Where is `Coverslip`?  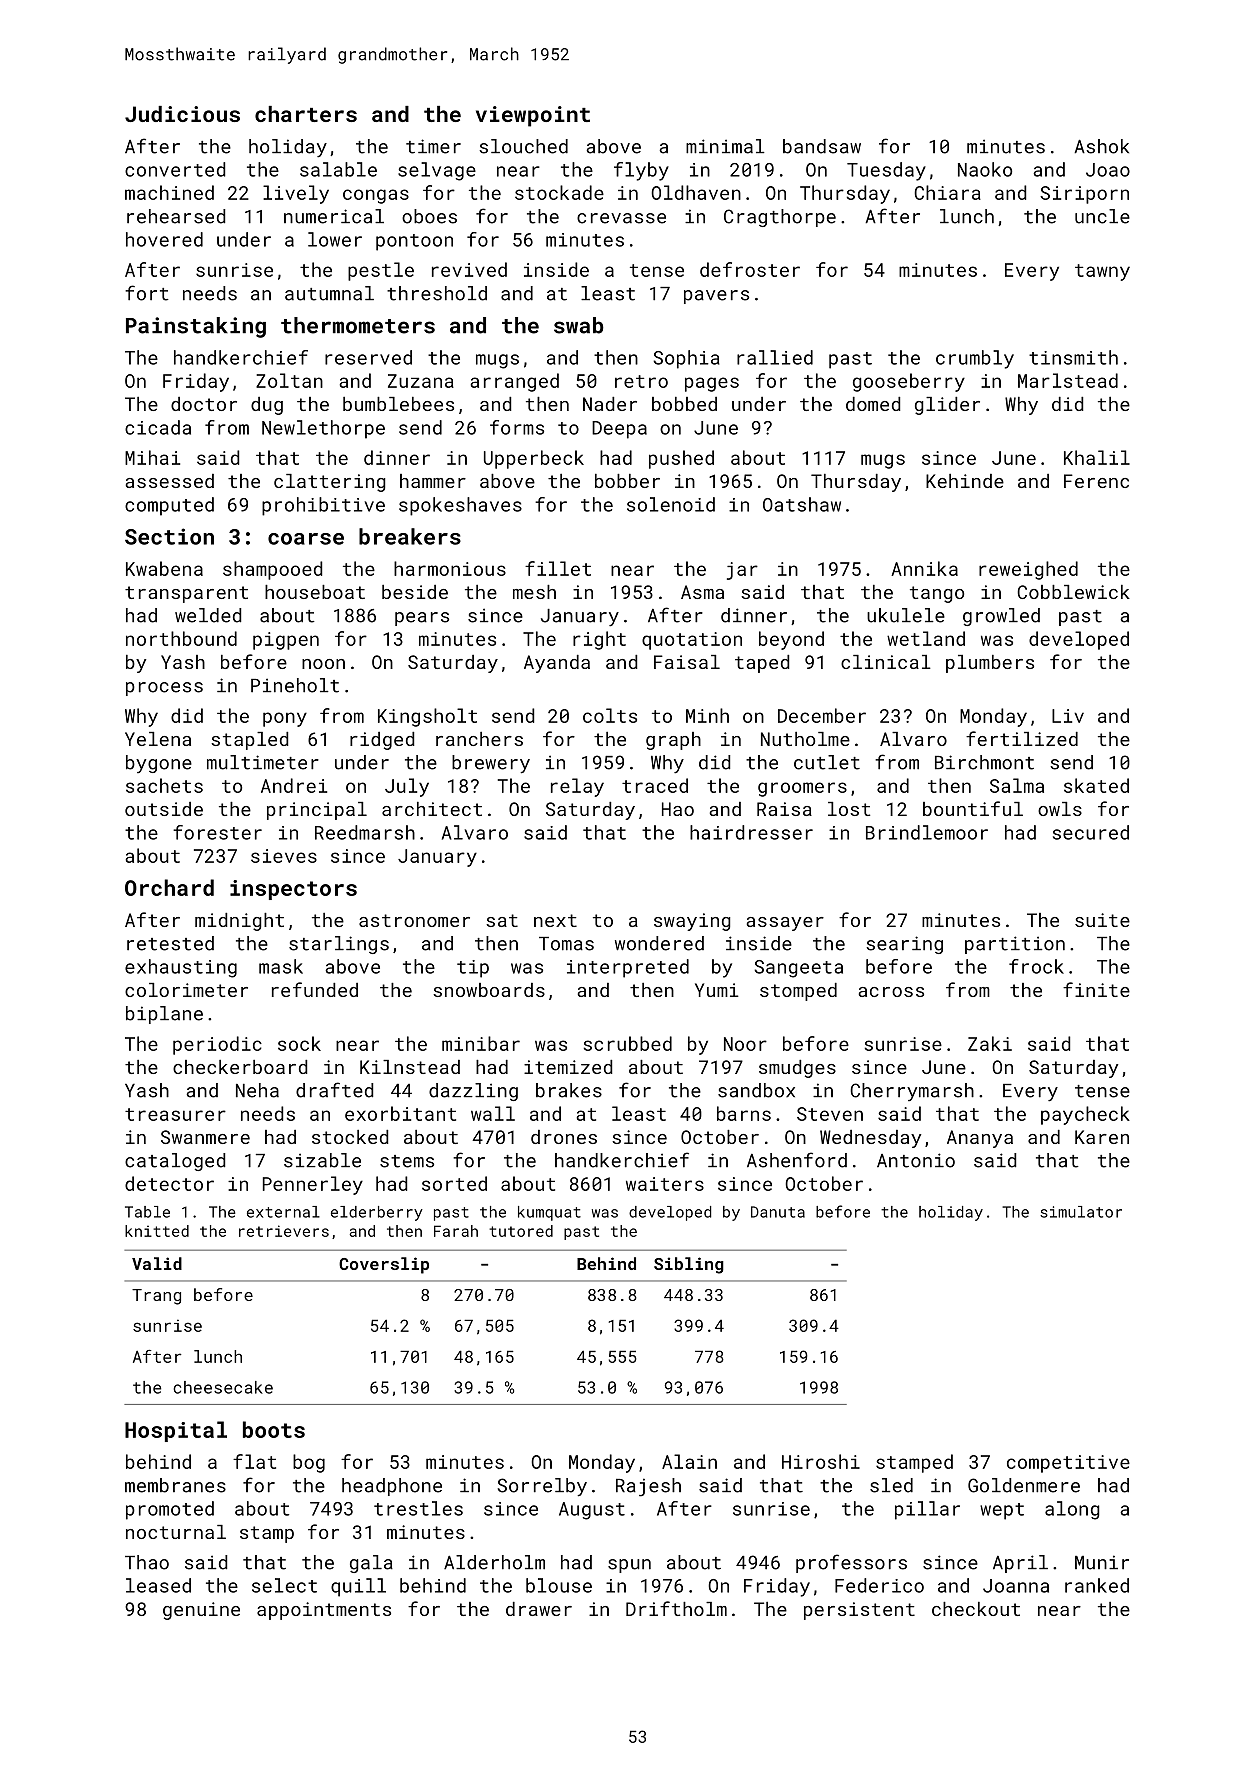
Coverslip is located at coordinates (384, 1265).
